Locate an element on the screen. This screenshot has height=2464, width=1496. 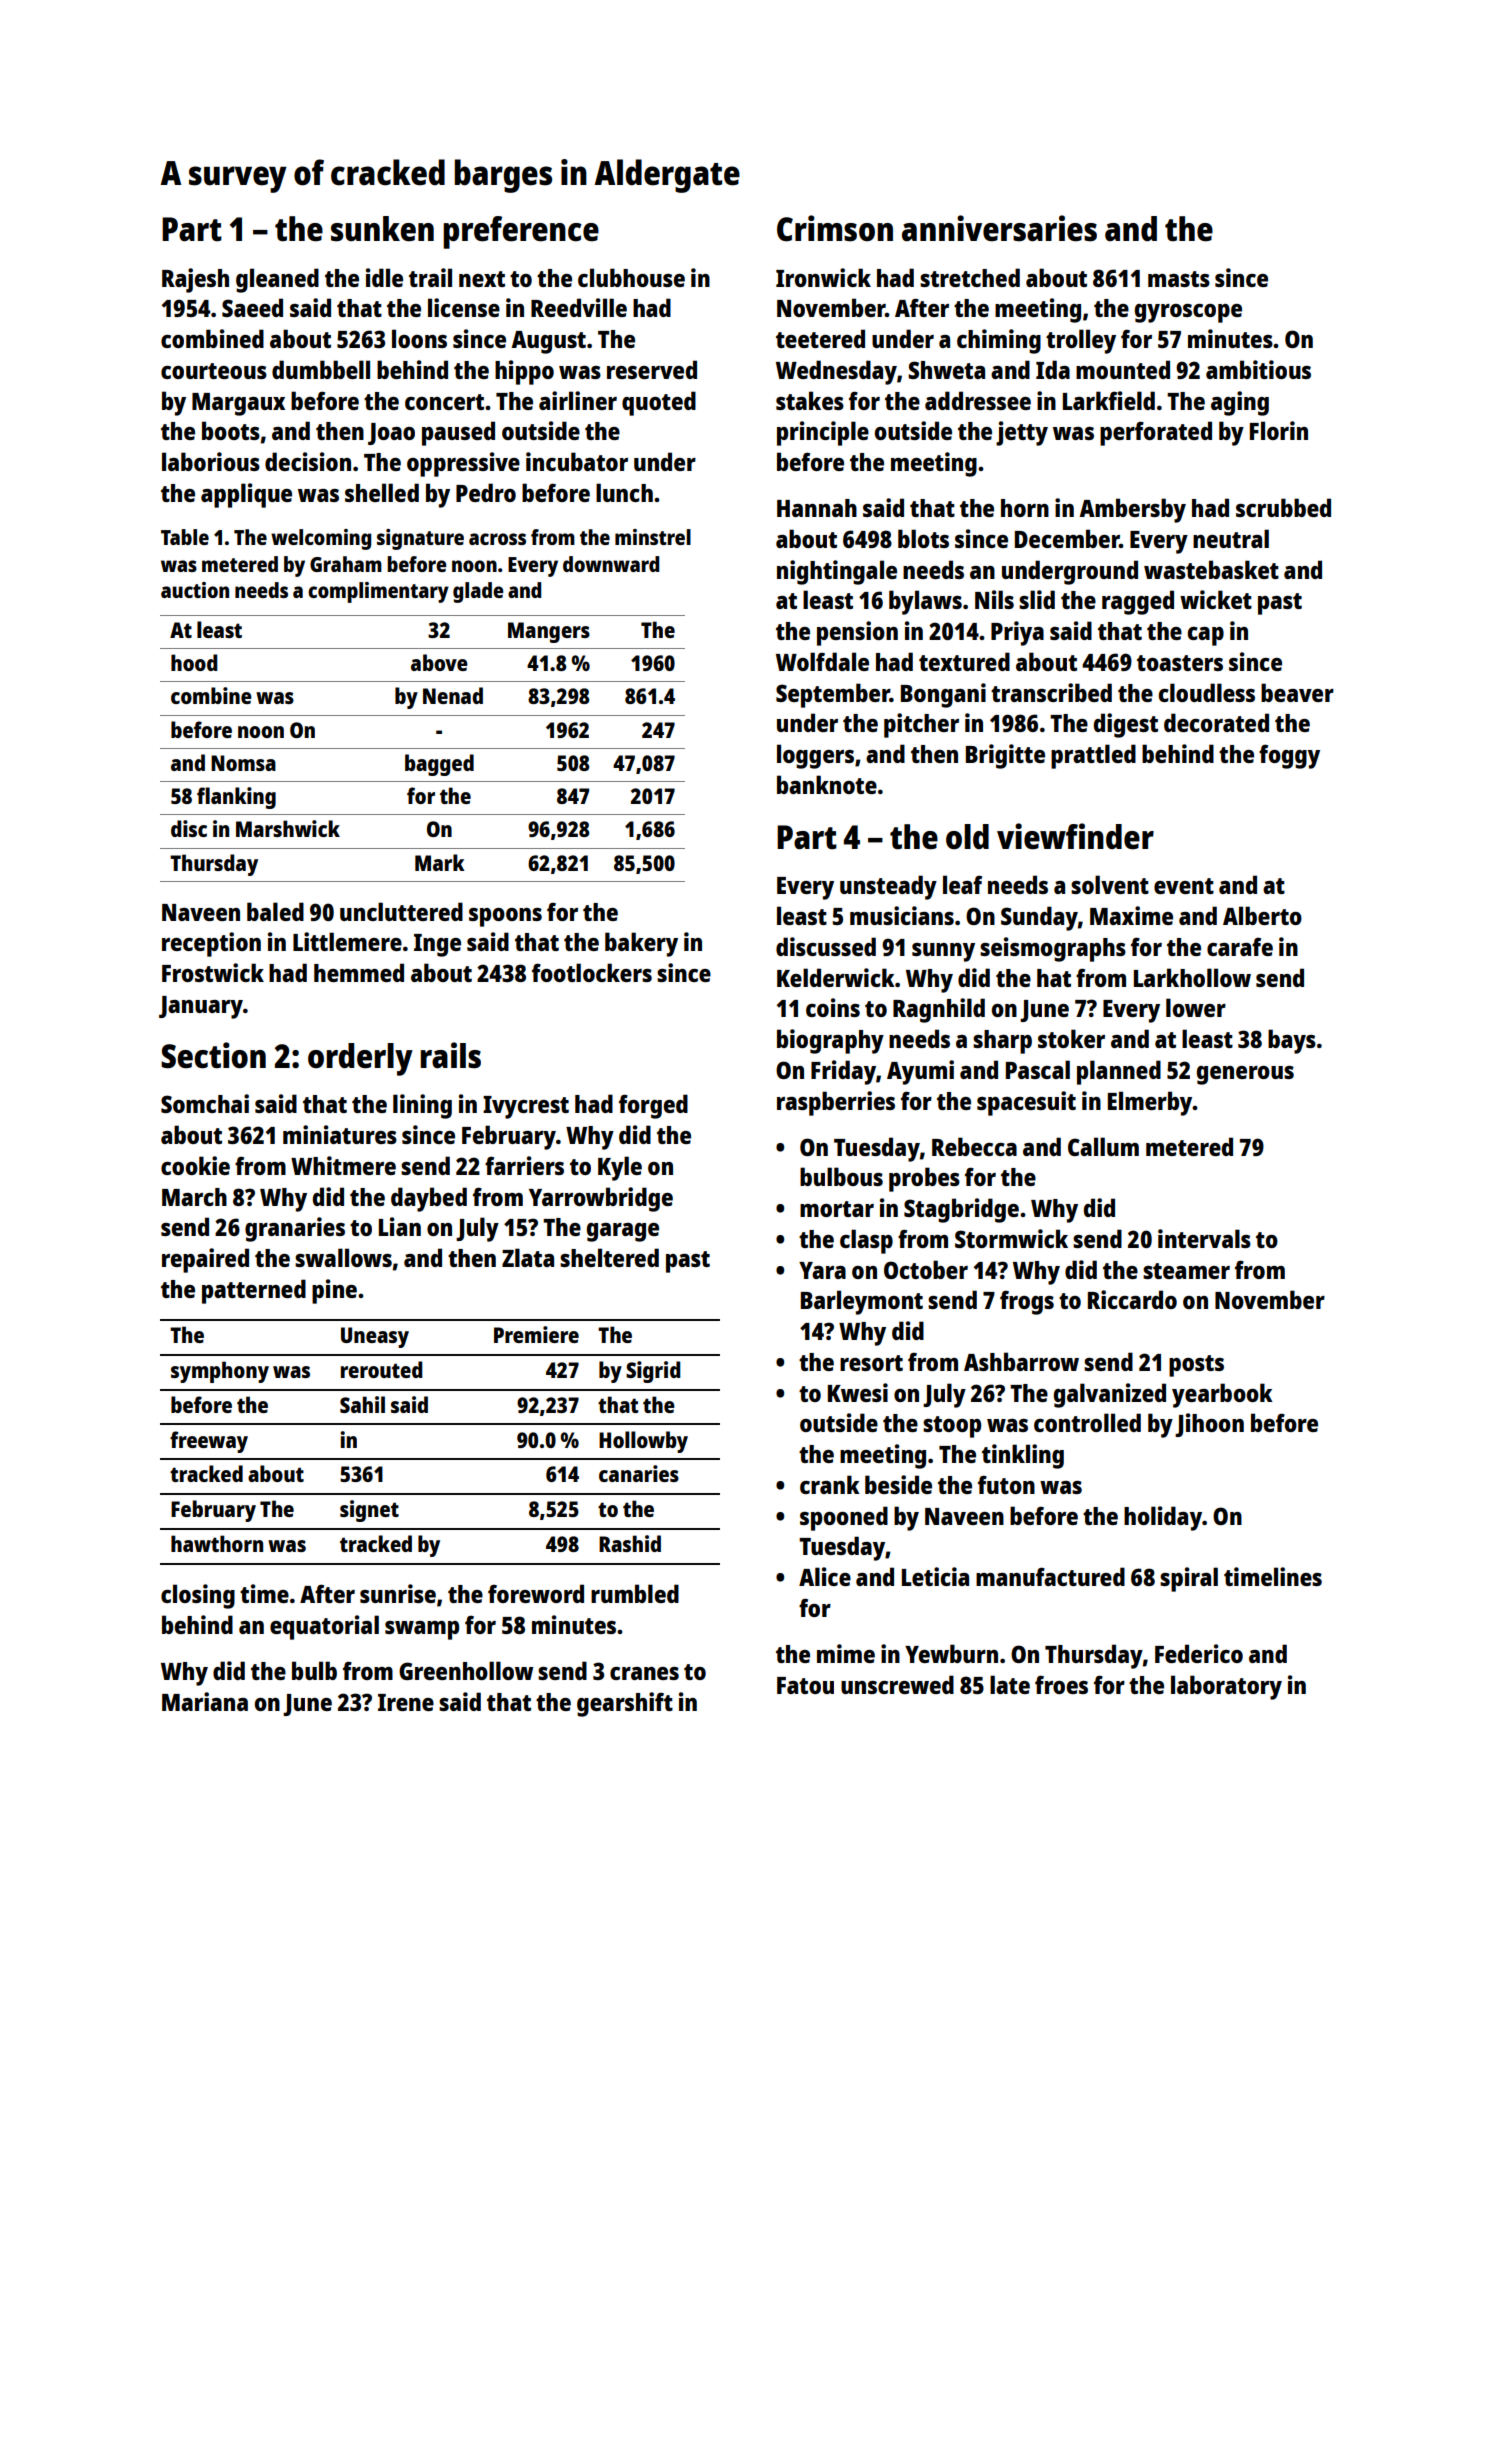
raspberries is located at coordinates (836, 1103).
